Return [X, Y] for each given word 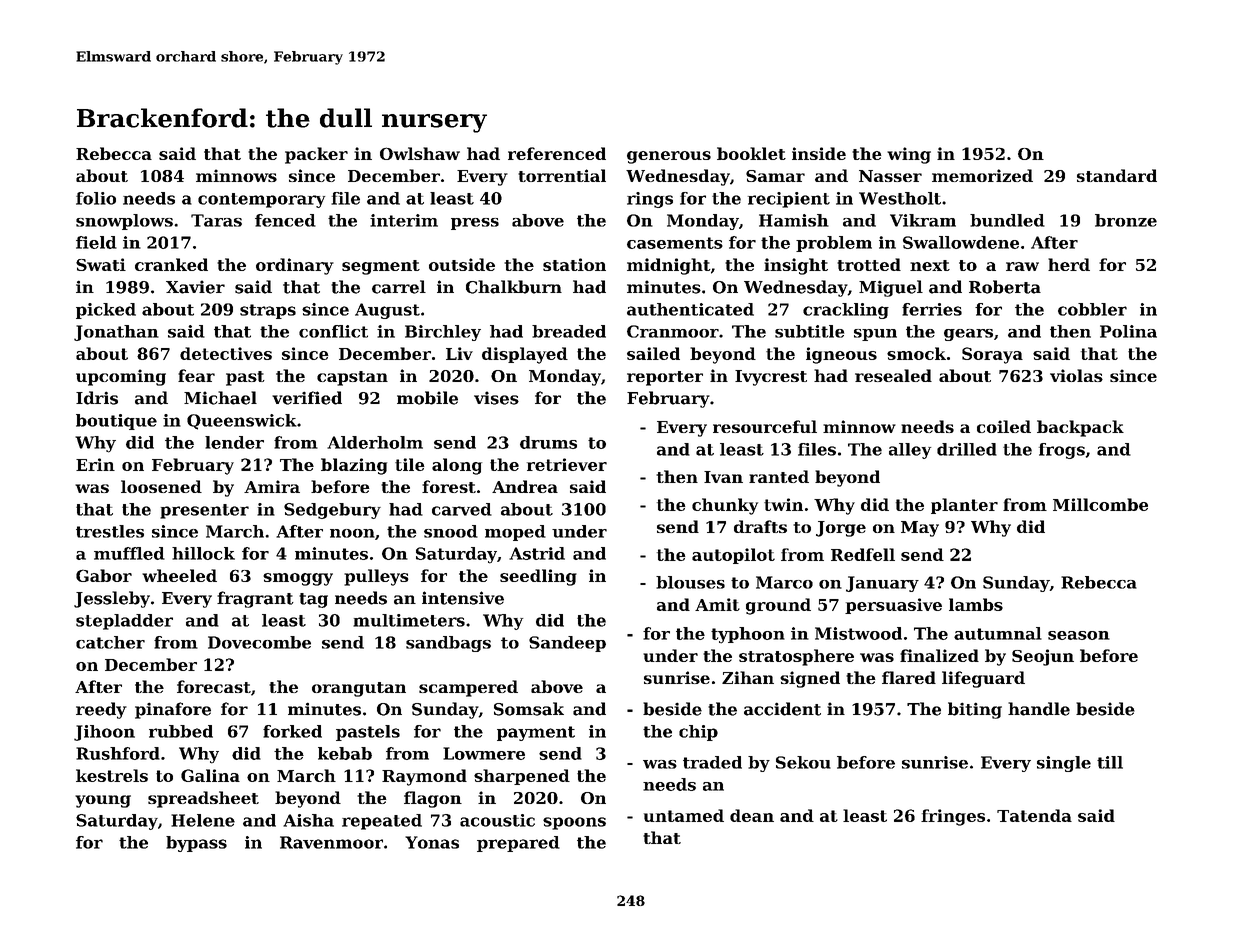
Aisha [308, 820]
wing [909, 155]
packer [316, 155]
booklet [751, 153]
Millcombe [1100, 504]
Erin [95, 464]
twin [783, 504]
